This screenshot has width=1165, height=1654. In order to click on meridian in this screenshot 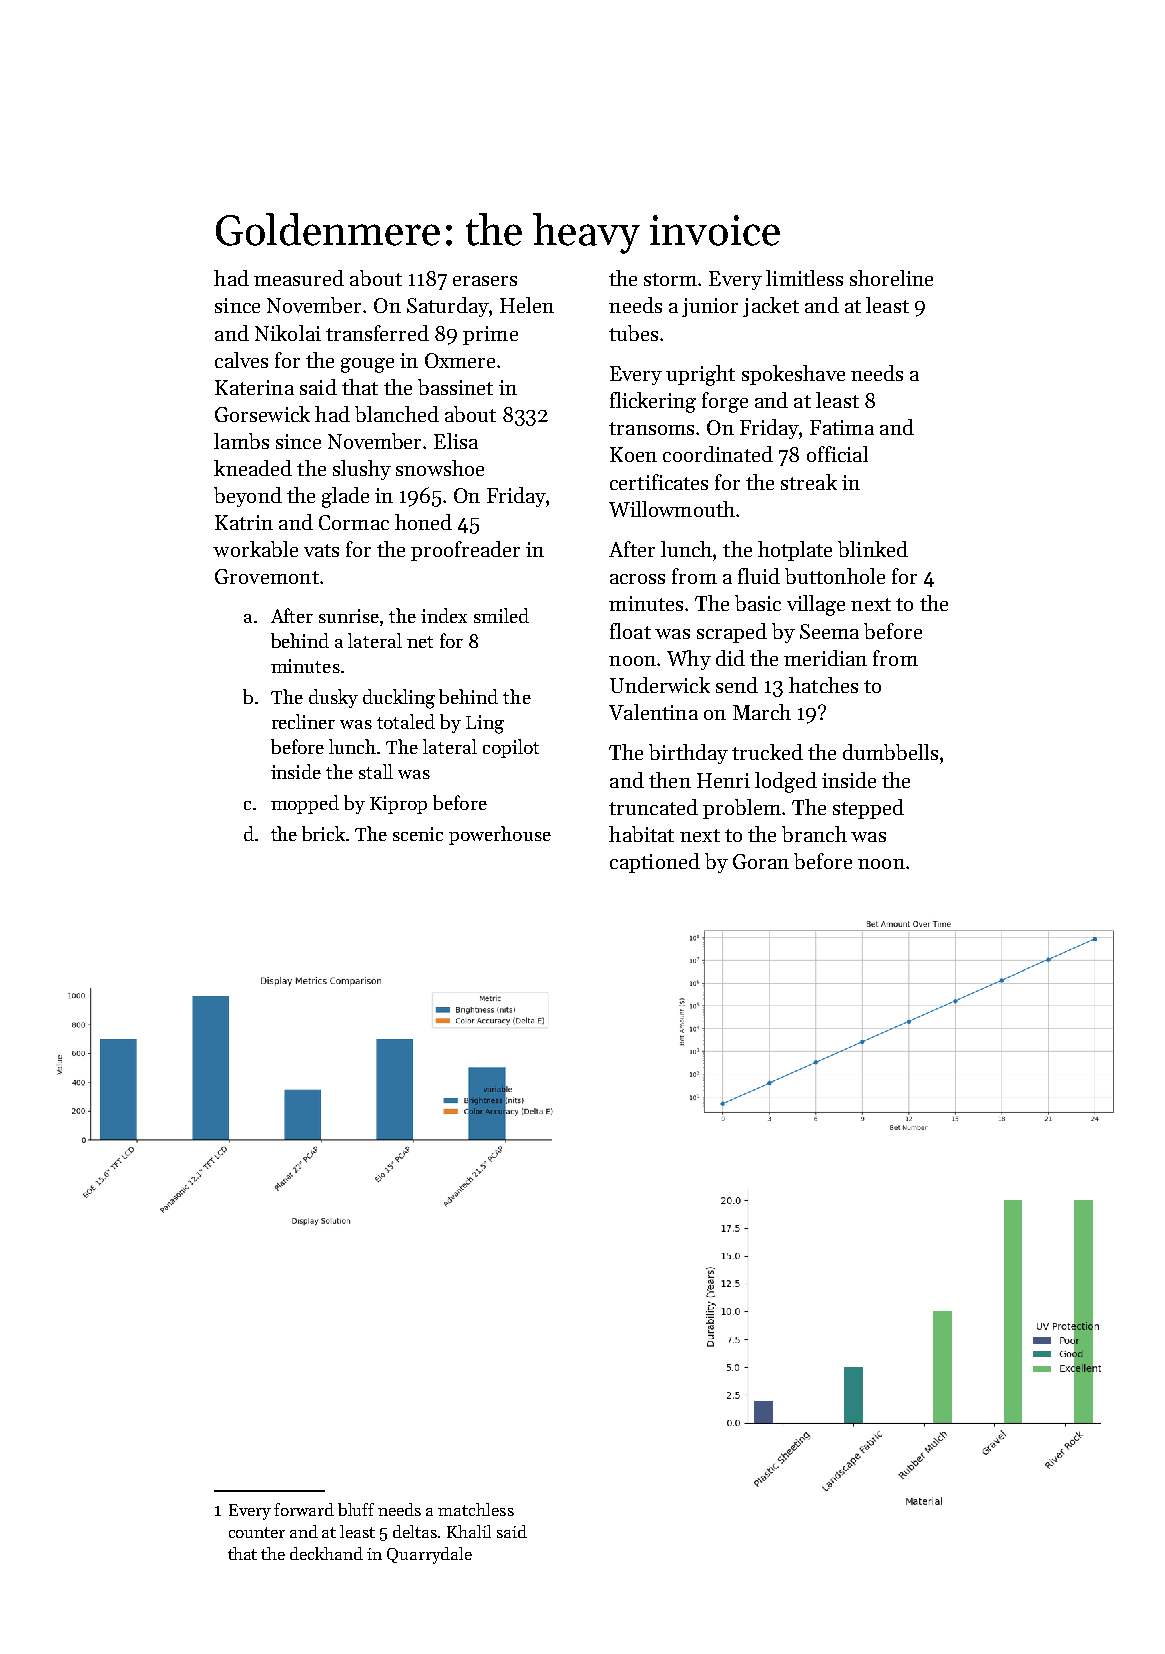, I will do `click(825, 658)`.
